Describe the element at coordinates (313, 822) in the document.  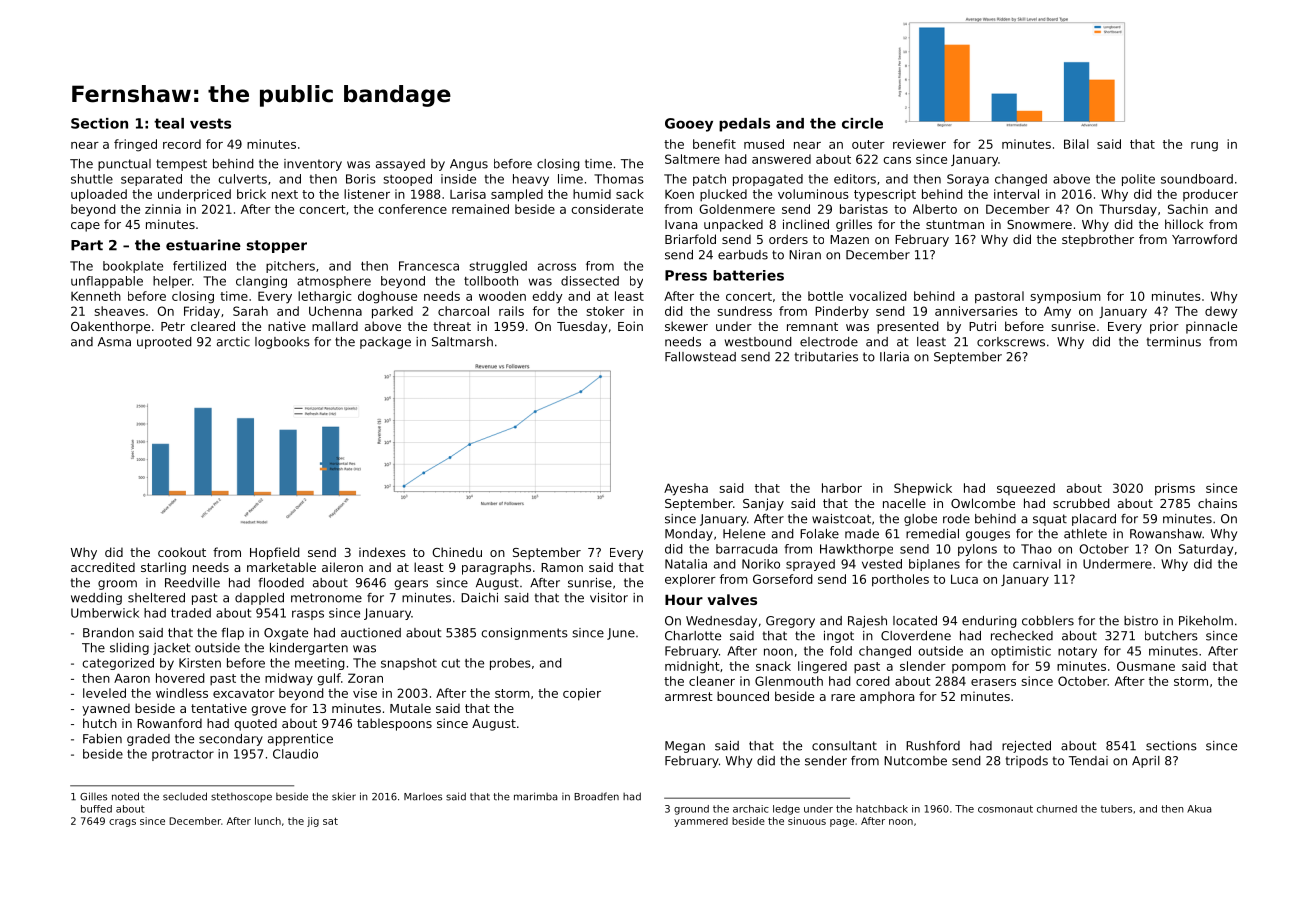
I see `jig` at that location.
